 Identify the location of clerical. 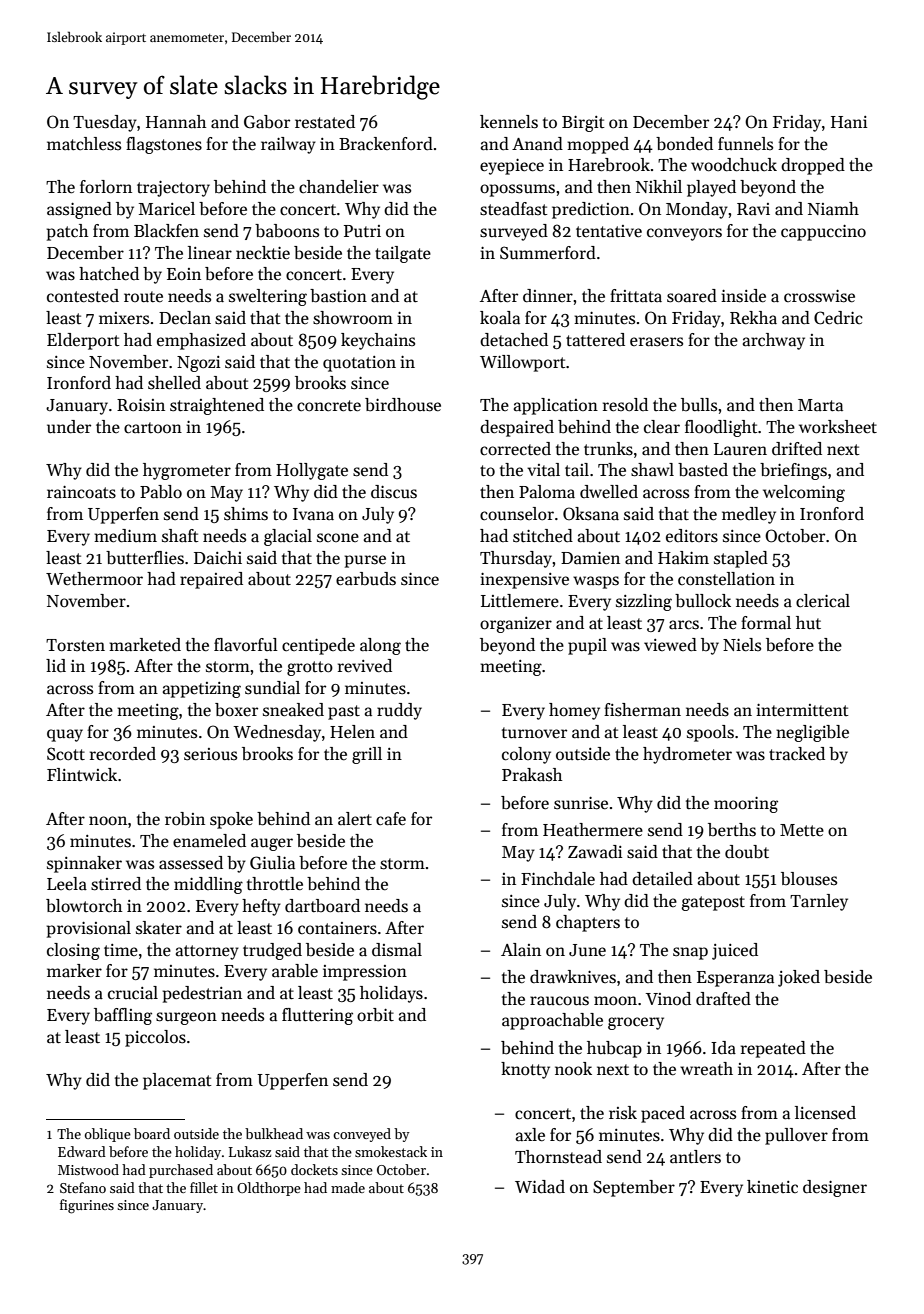
(823, 601).
